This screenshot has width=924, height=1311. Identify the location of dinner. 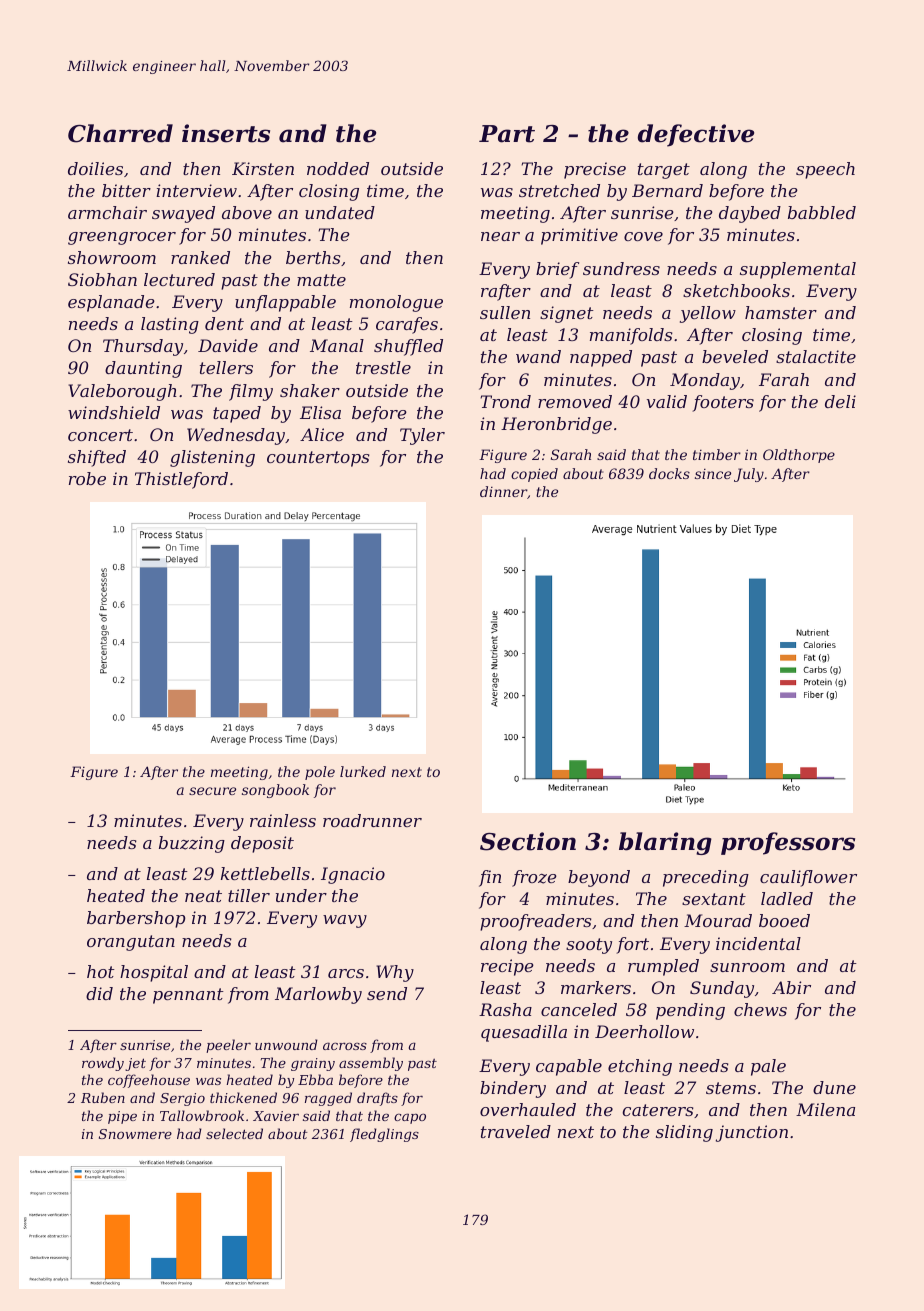
(503, 491).
